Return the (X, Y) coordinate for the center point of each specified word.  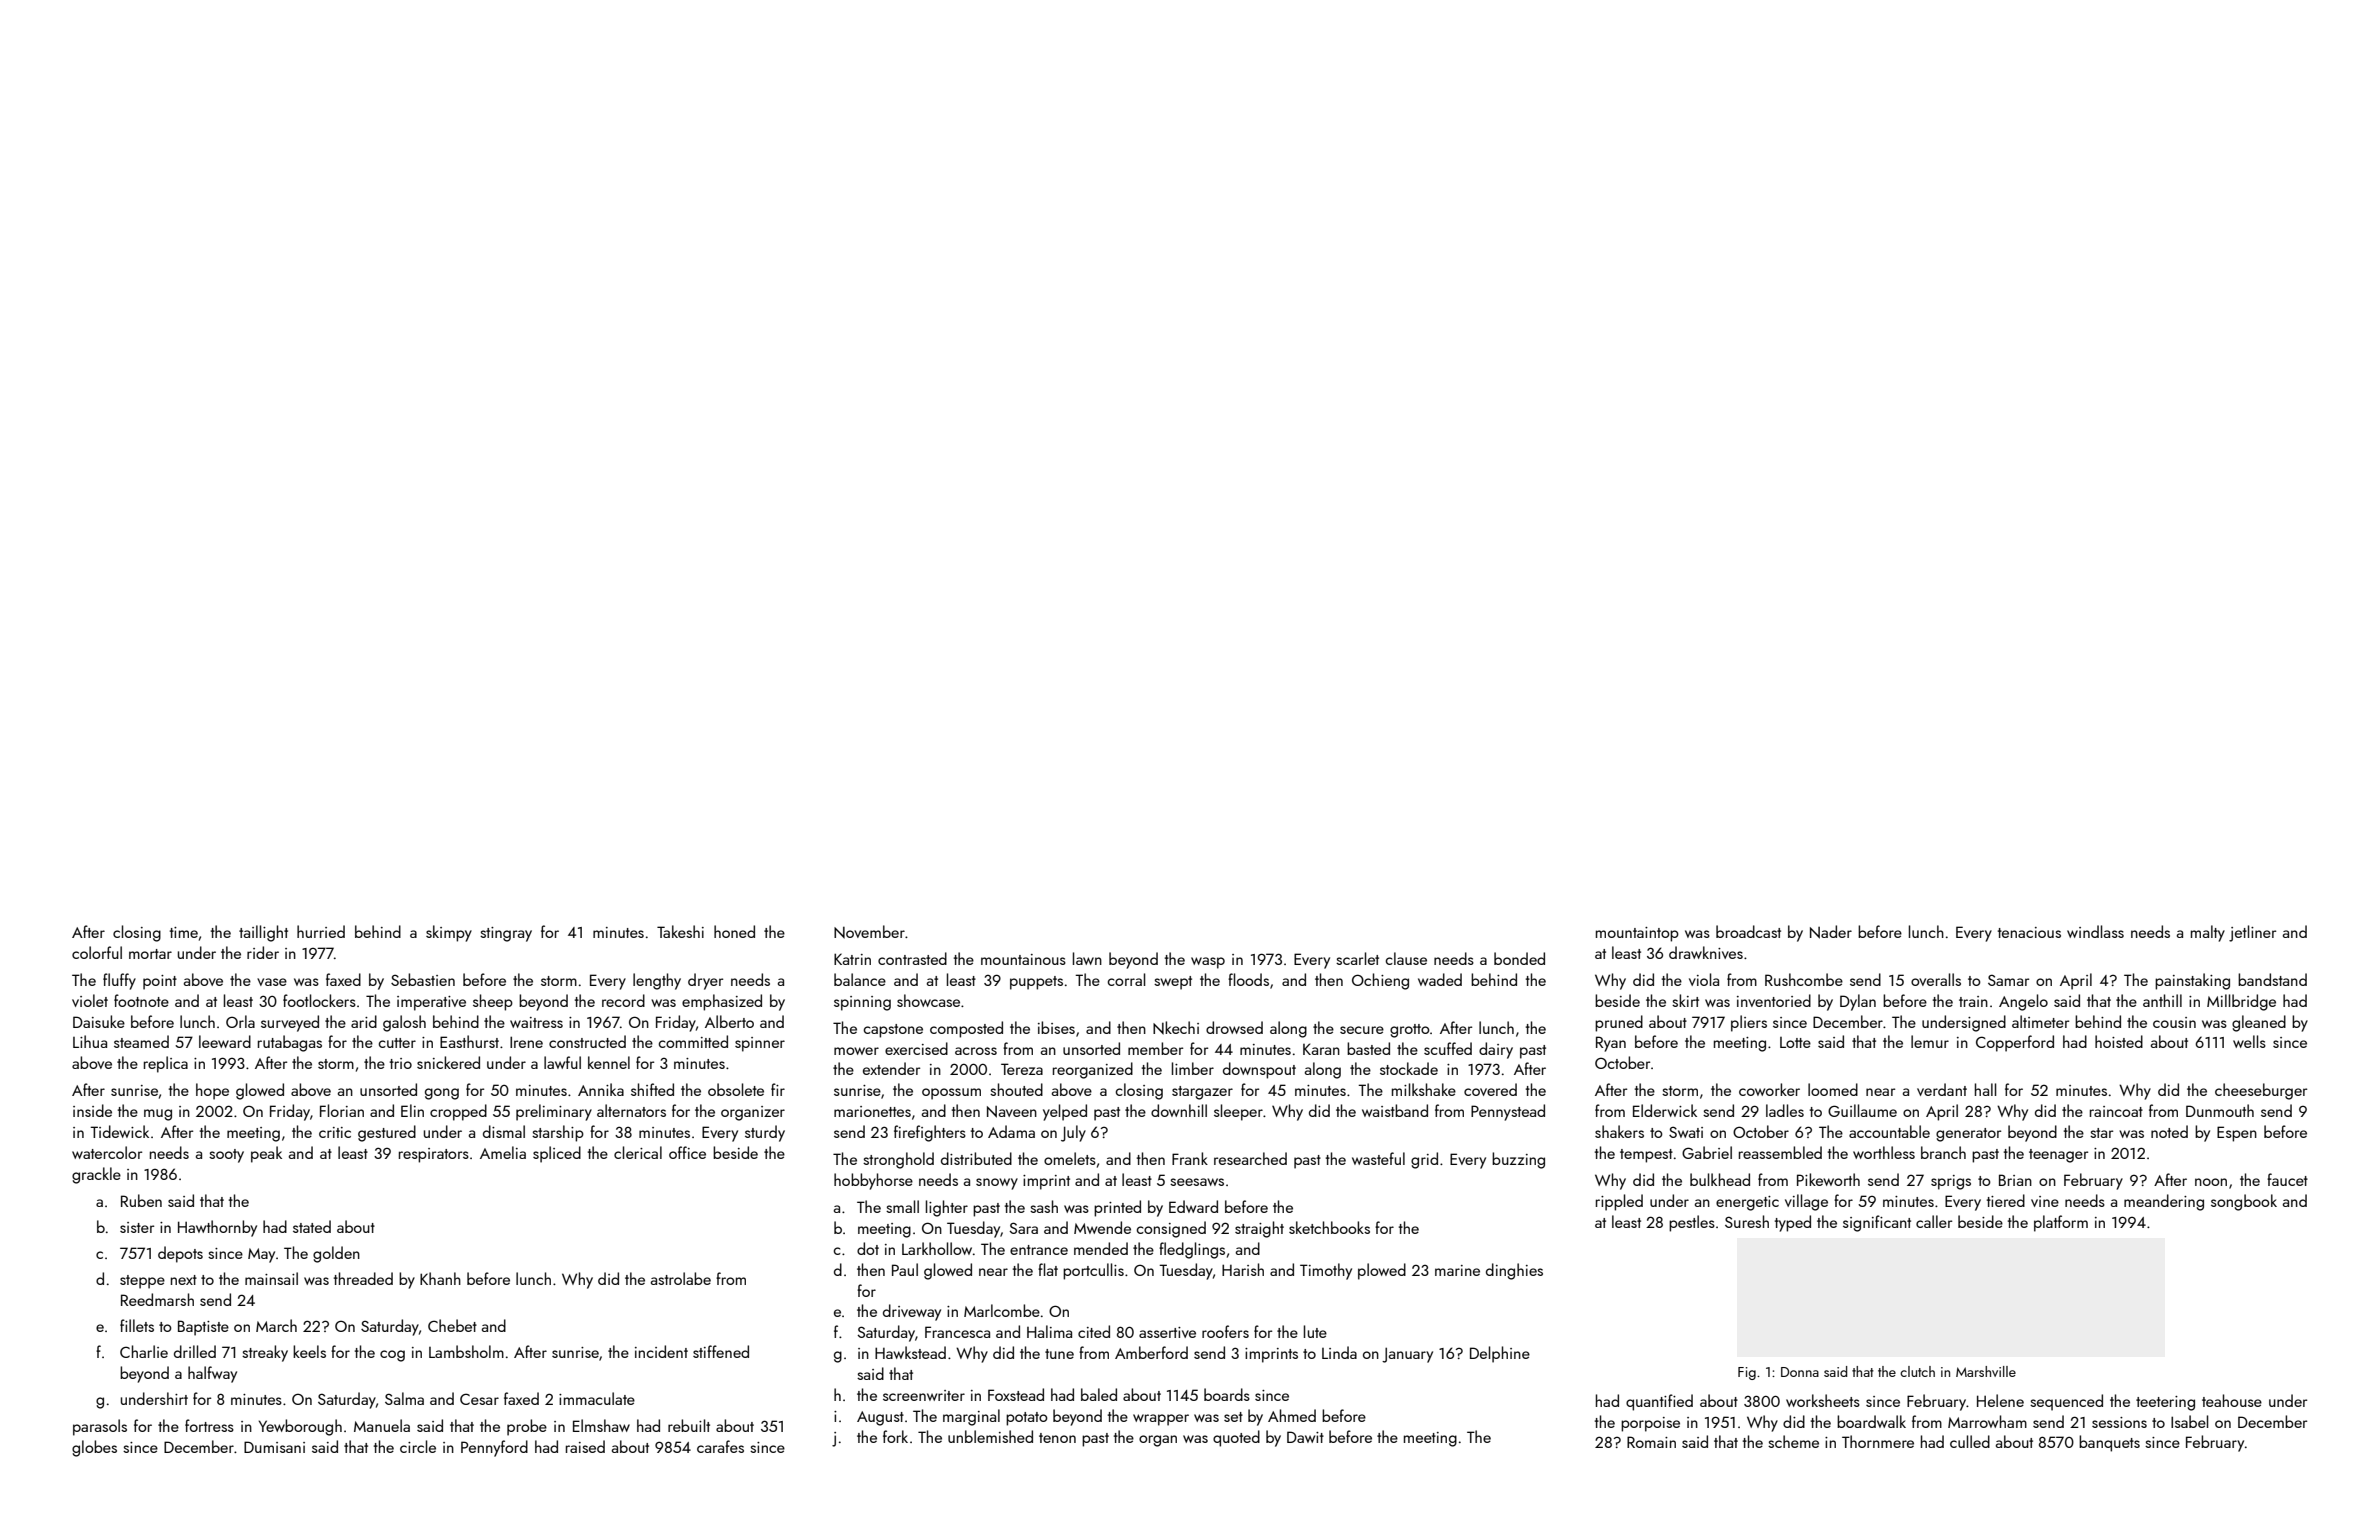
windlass (2095, 931)
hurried (321, 931)
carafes (720, 1446)
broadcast (1748, 931)
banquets (2109, 1443)
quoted (1236, 1438)
